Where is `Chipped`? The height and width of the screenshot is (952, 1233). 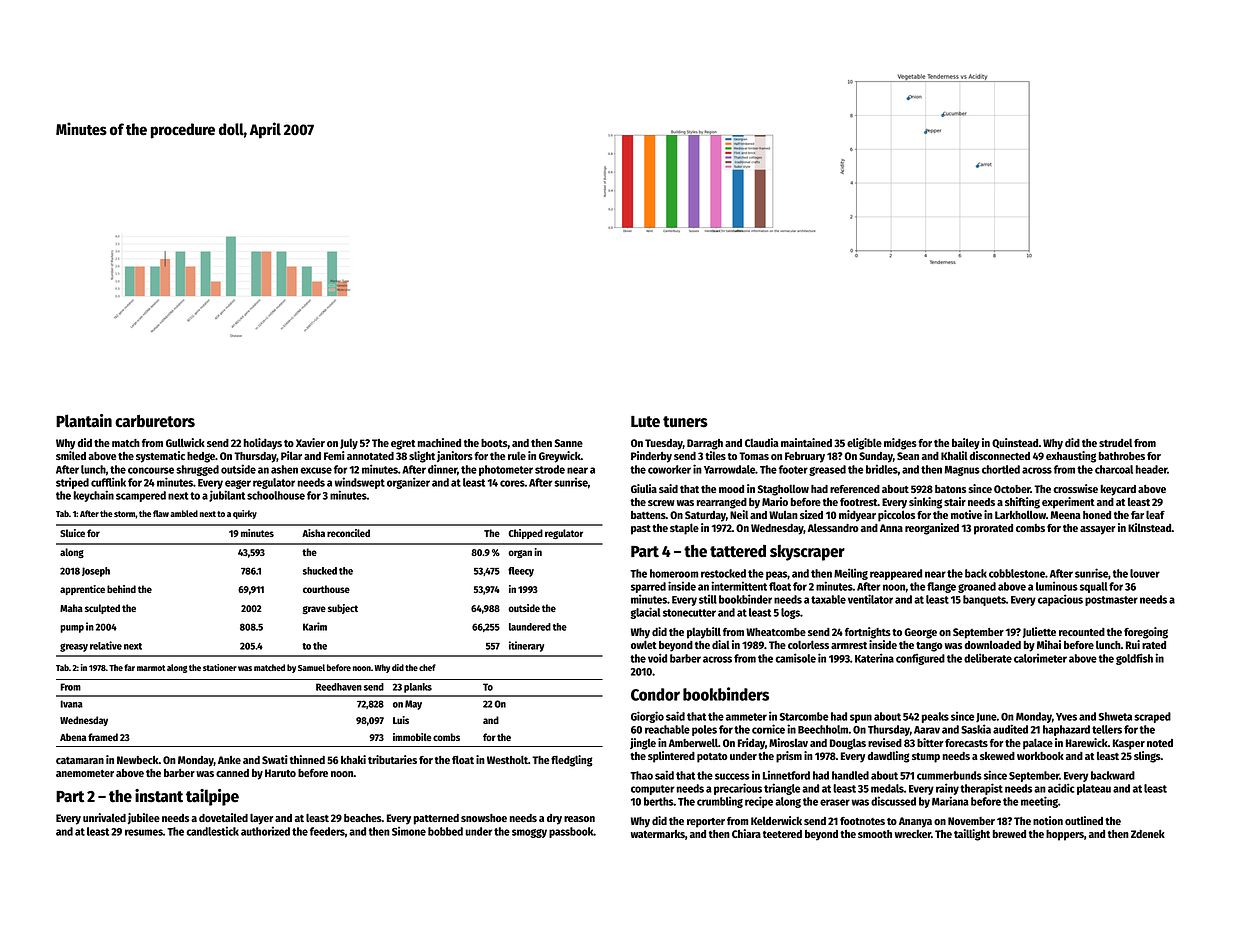 Chipped is located at coordinates (525, 534).
